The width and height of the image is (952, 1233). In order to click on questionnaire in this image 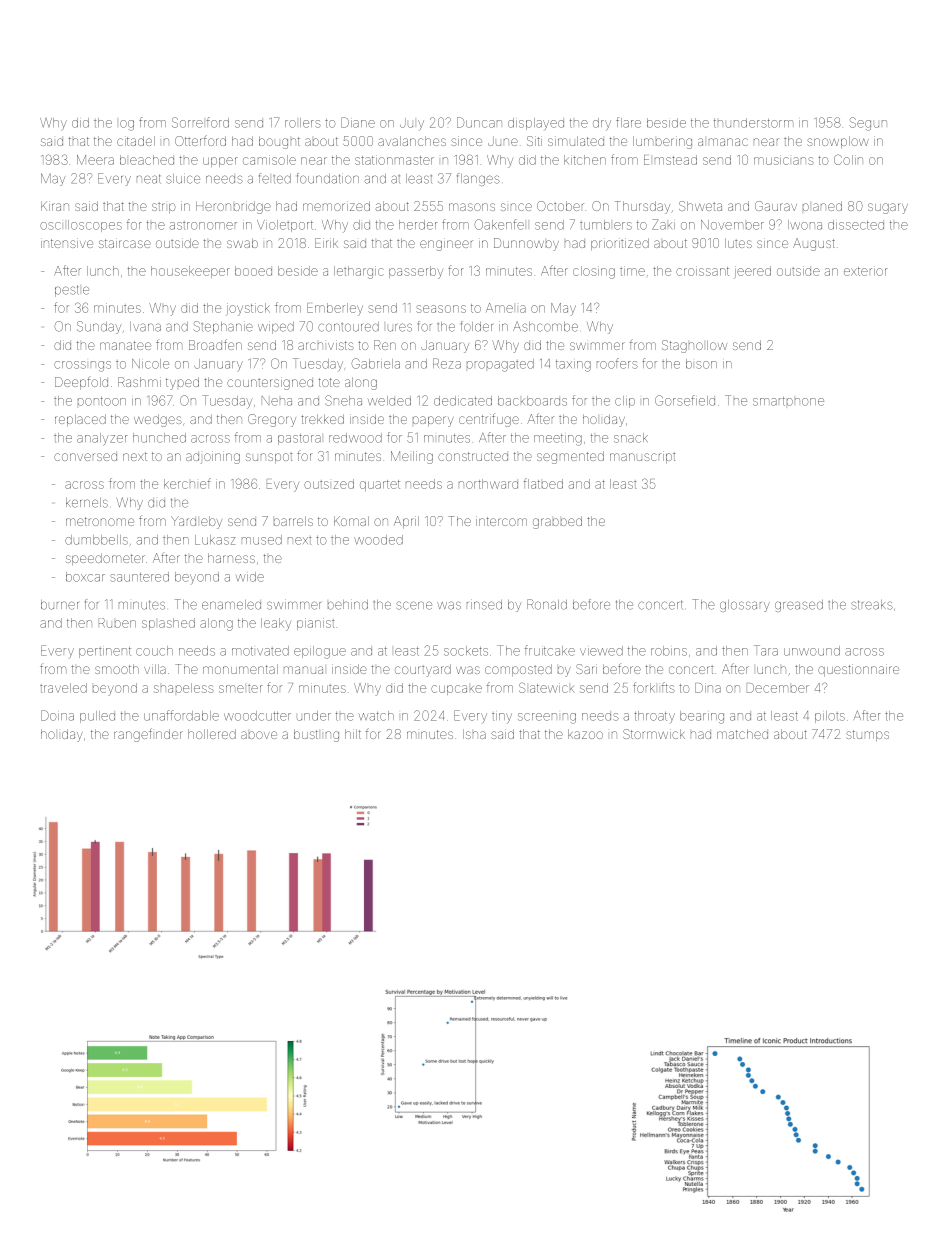, I will do `click(858, 670)`.
